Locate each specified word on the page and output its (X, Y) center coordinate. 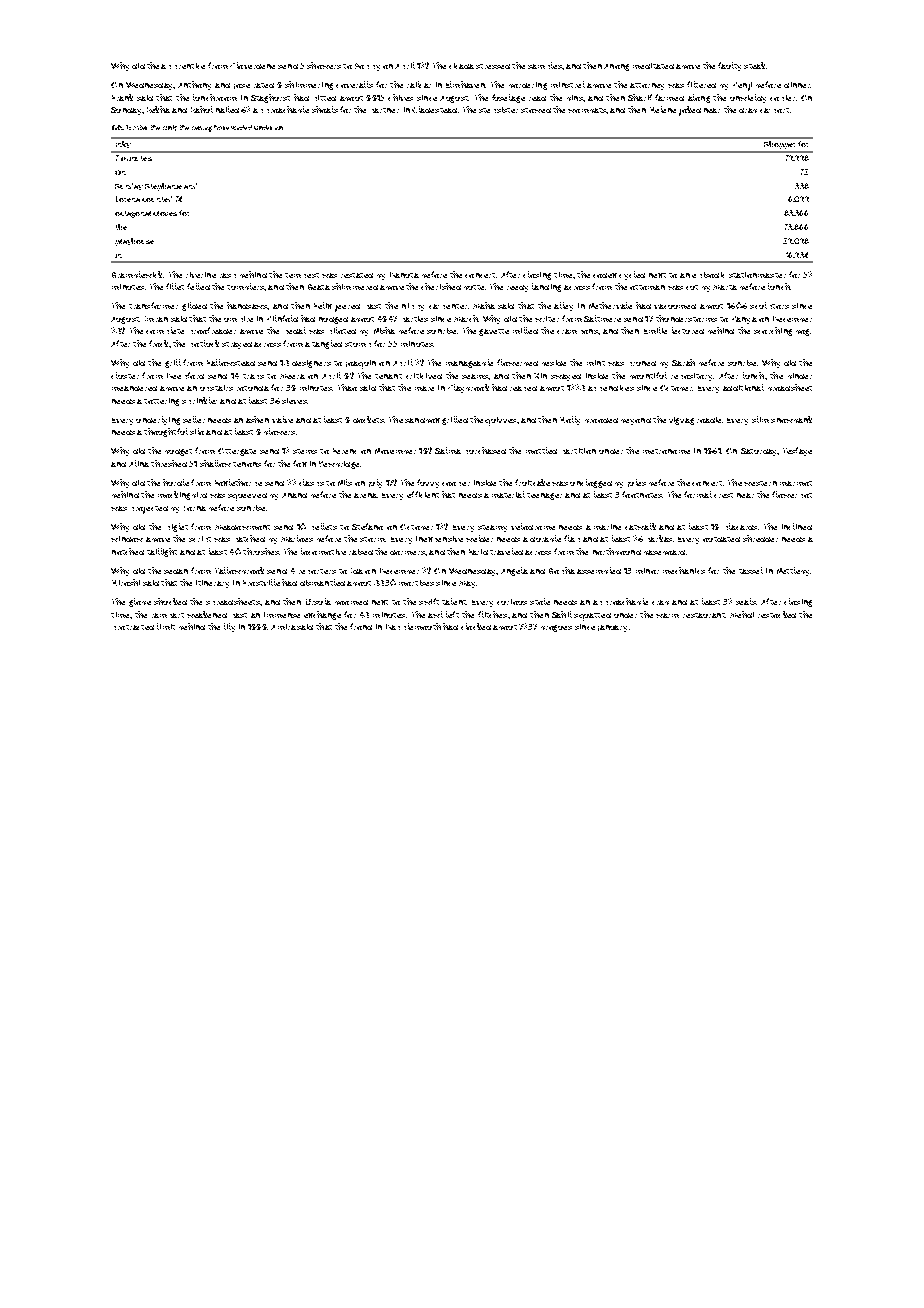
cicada (461, 66)
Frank (122, 97)
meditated (653, 66)
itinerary (212, 584)
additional (743, 387)
